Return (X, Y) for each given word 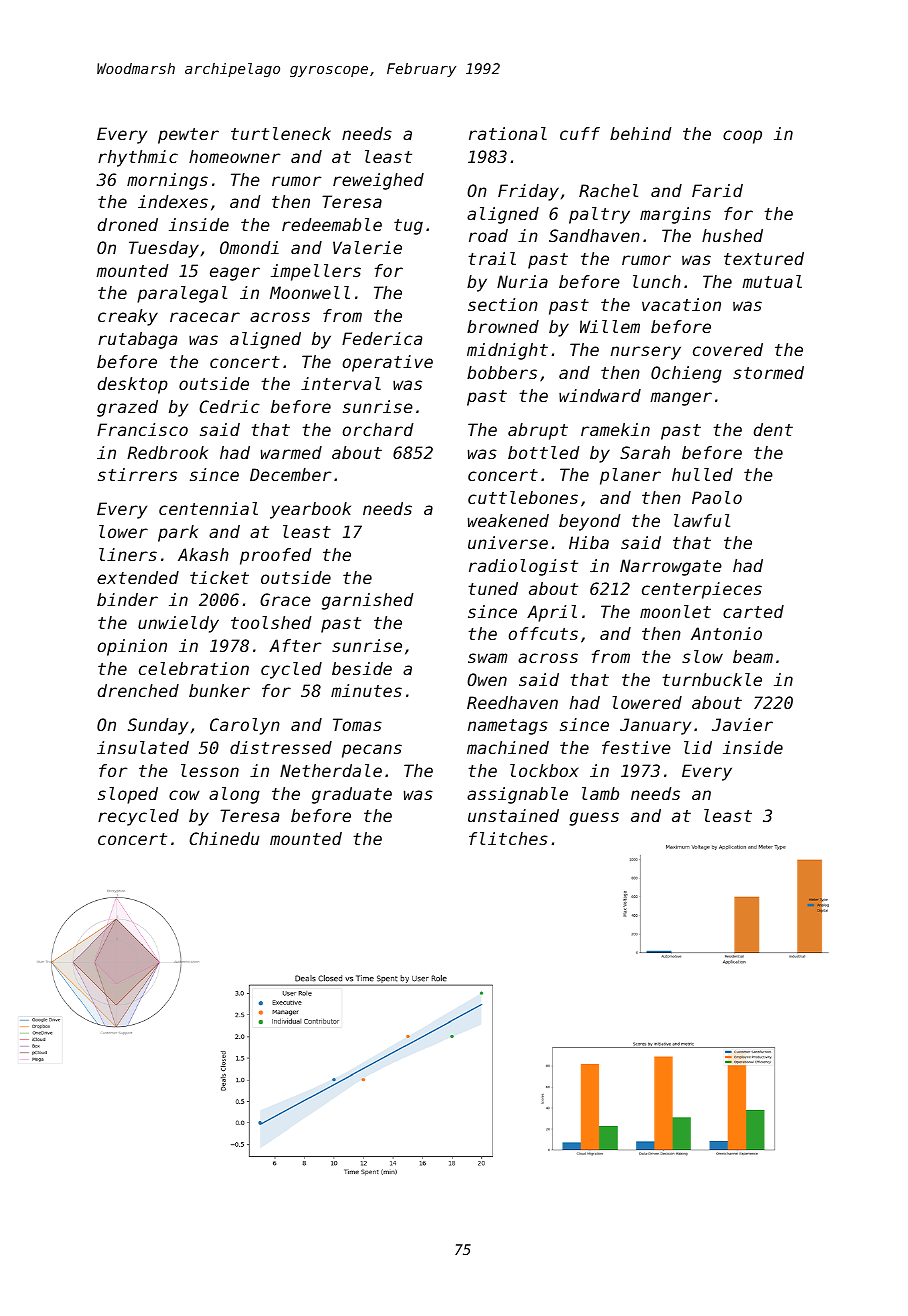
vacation (681, 304)
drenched (138, 690)
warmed (291, 452)
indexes (173, 201)
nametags (508, 727)
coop (742, 137)
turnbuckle (712, 679)
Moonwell (310, 292)
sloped (128, 795)
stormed (768, 372)
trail (492, 258)
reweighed (378, 181)
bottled (544, 452)
